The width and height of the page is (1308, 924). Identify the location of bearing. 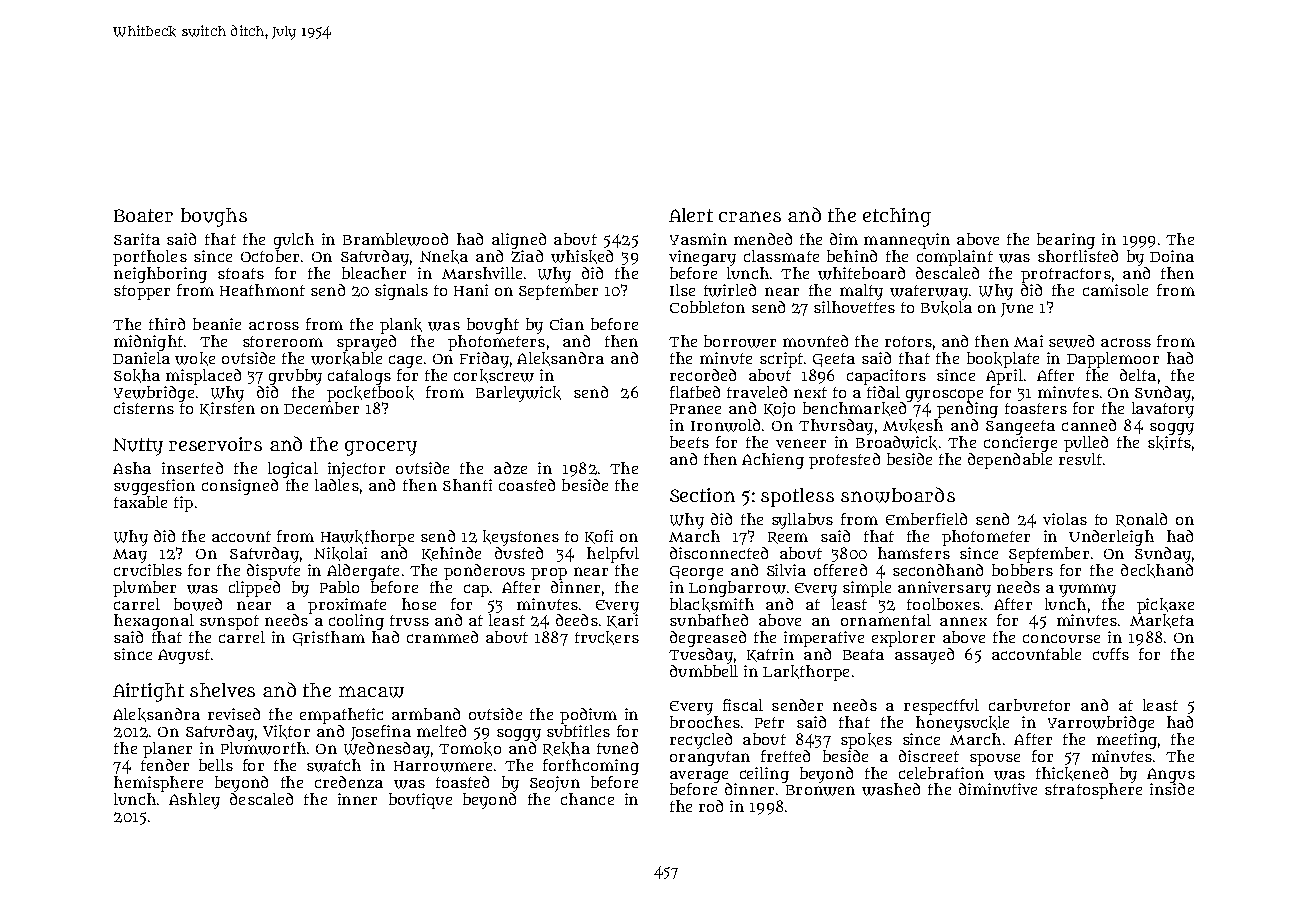
(1066, 241).
